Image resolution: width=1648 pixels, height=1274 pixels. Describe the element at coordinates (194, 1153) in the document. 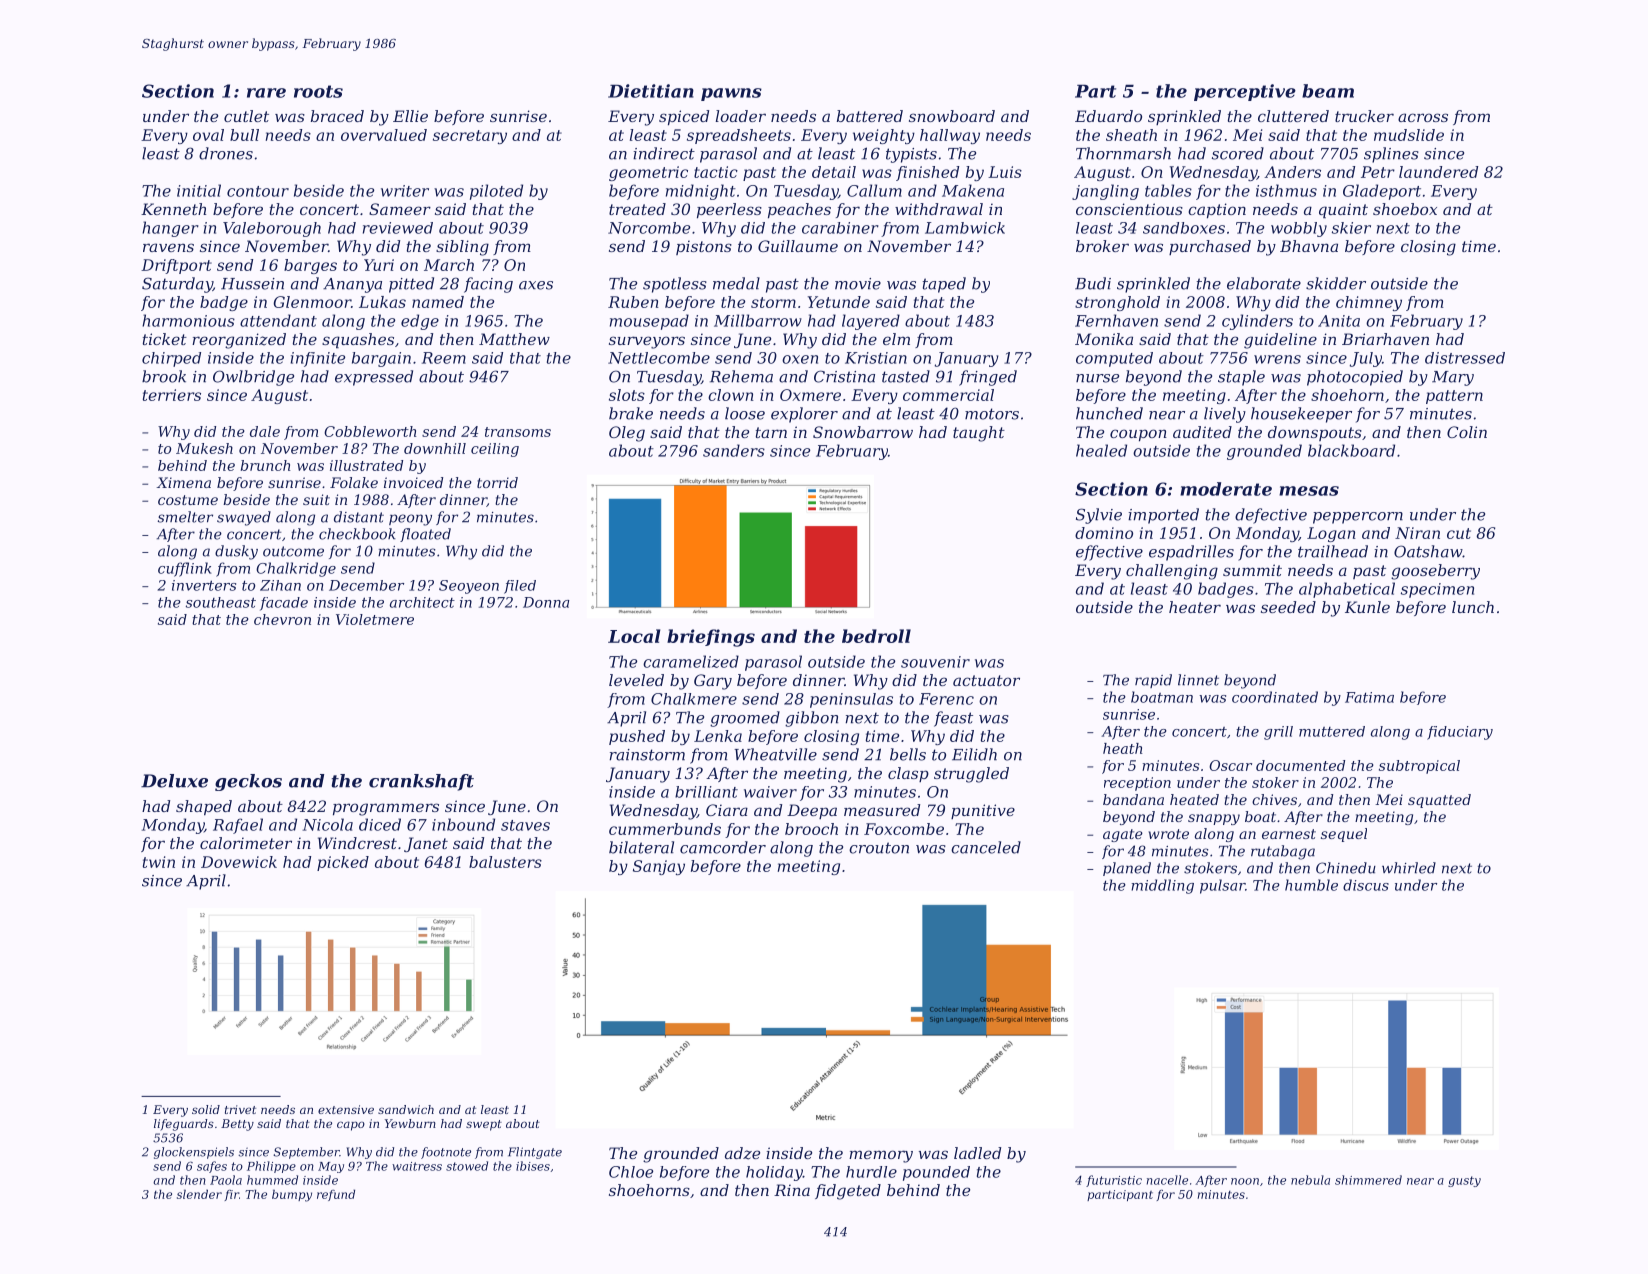

I see `glockenspiels` at that location.
